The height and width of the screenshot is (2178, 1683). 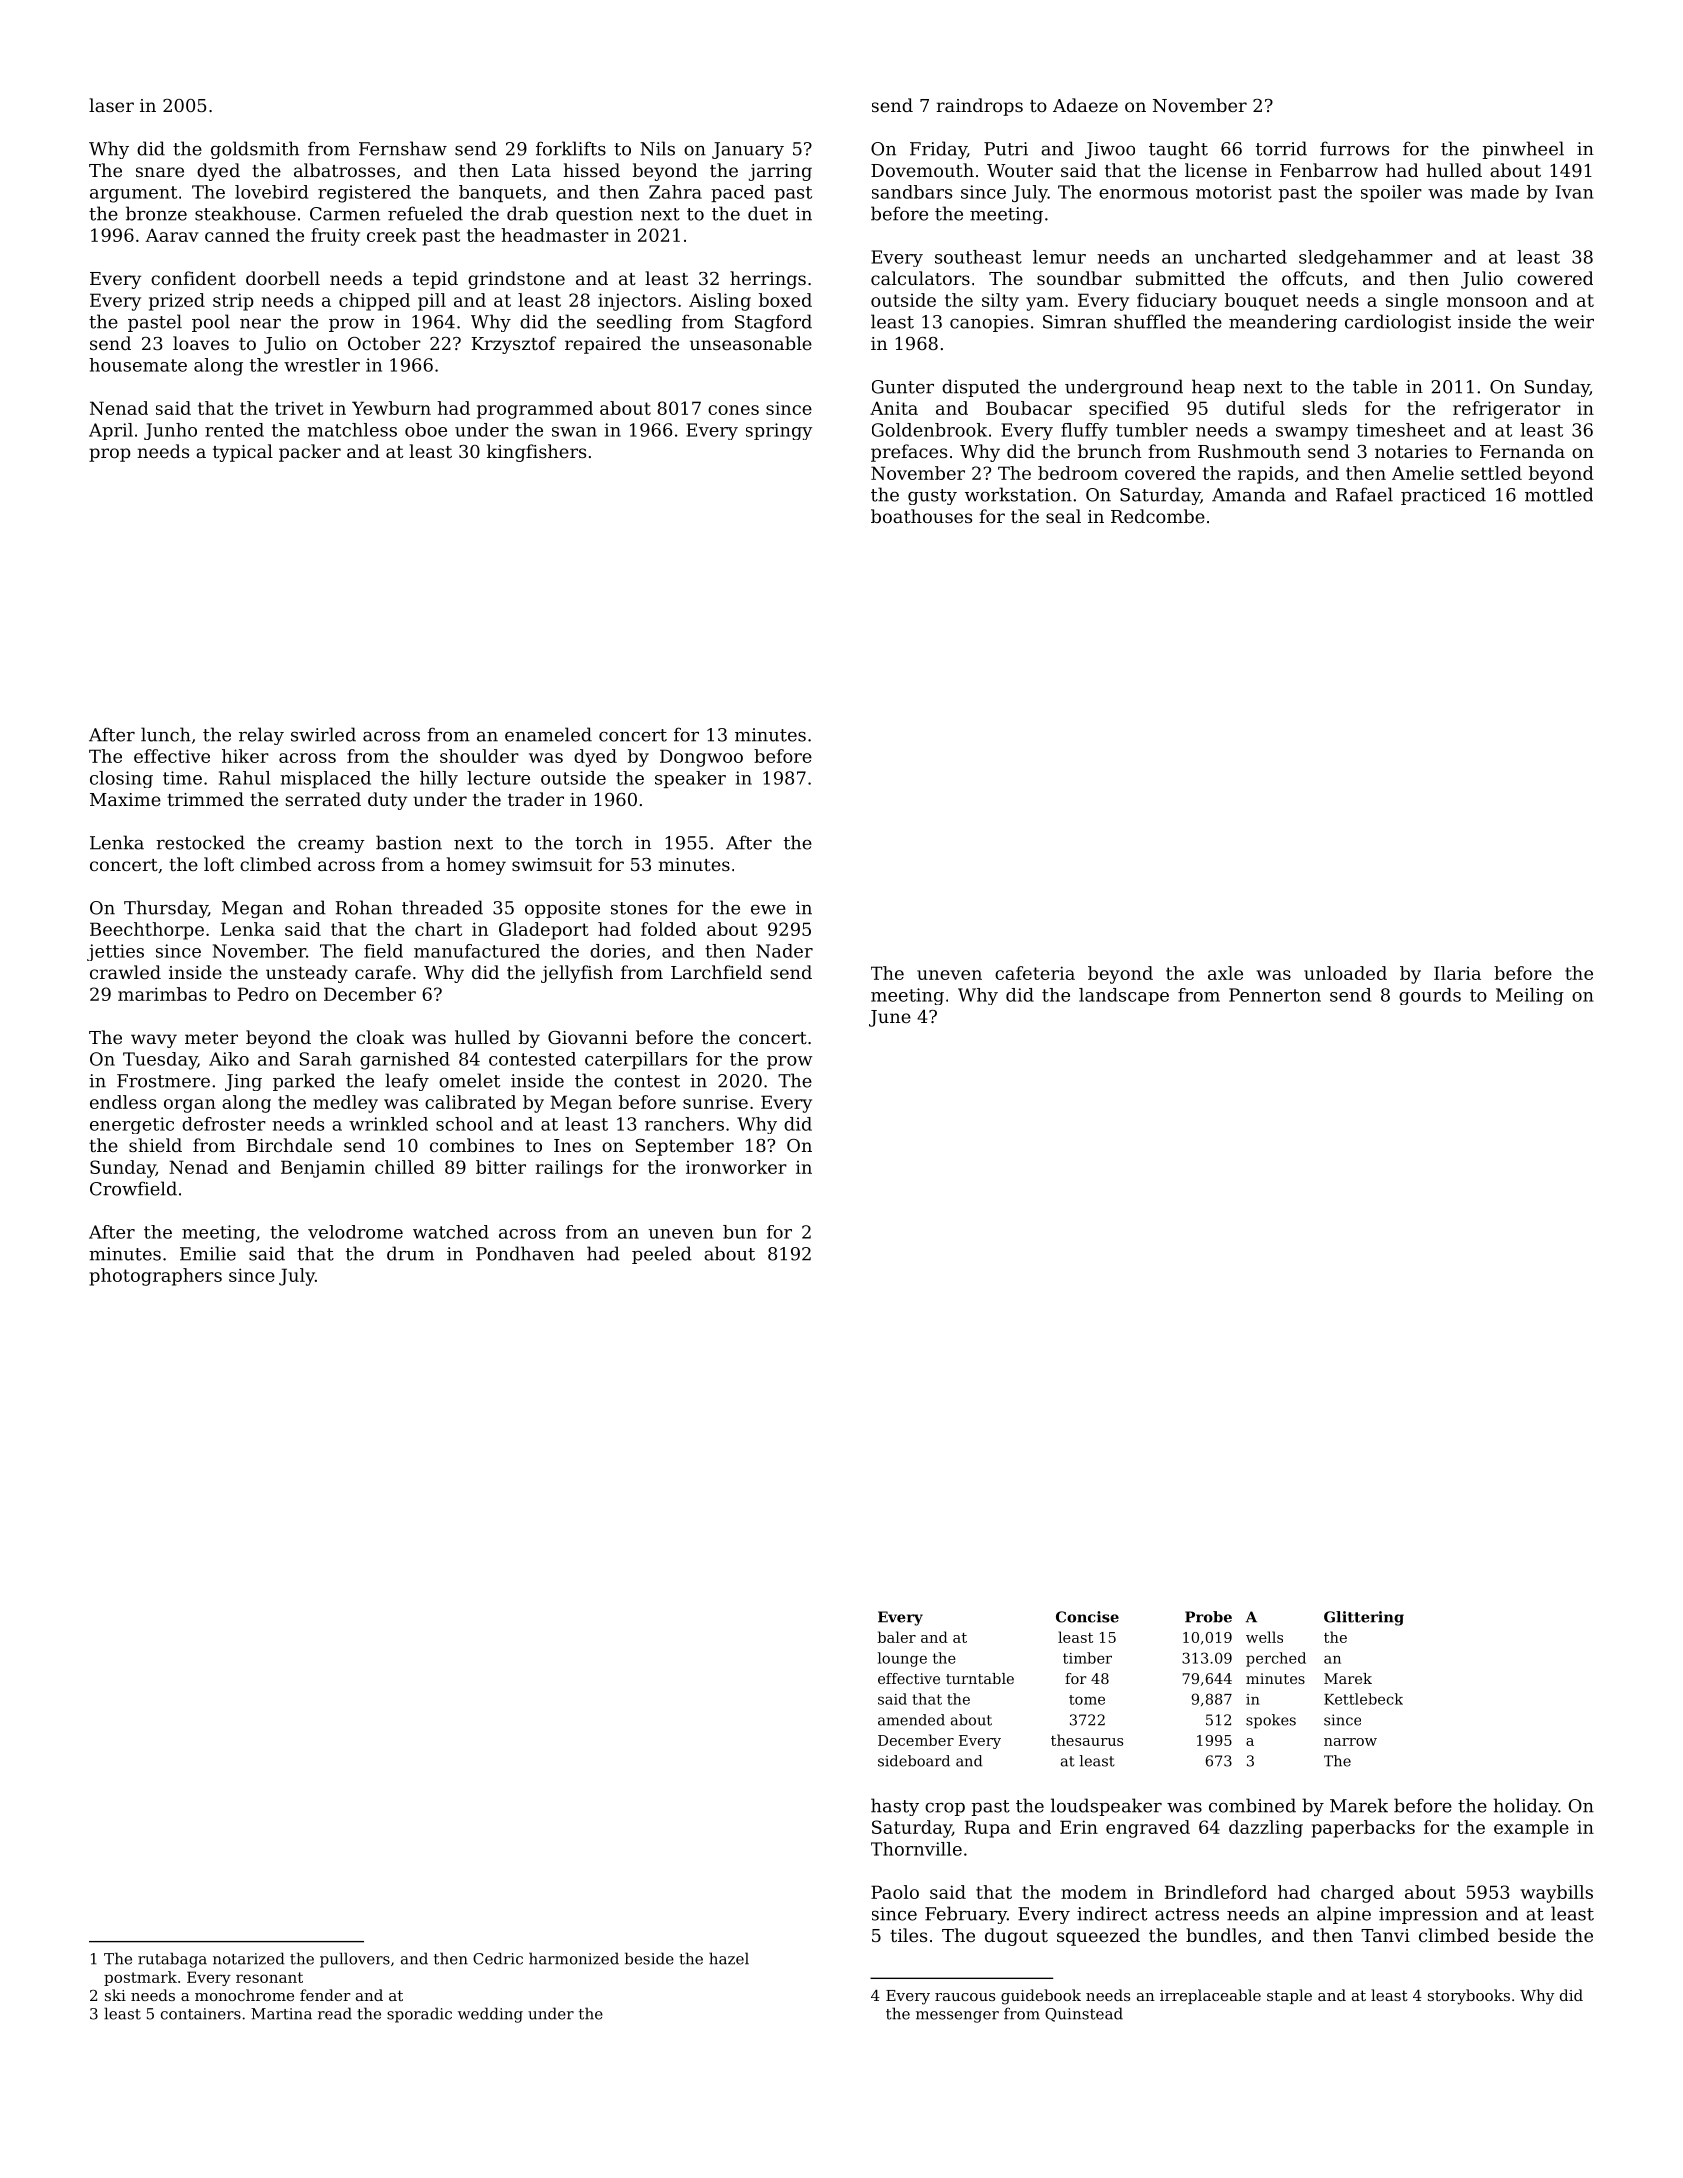 What do you see at coordinates (111, 105) in the screenshot?
I see `laser` at bounding box center [111, 105].
